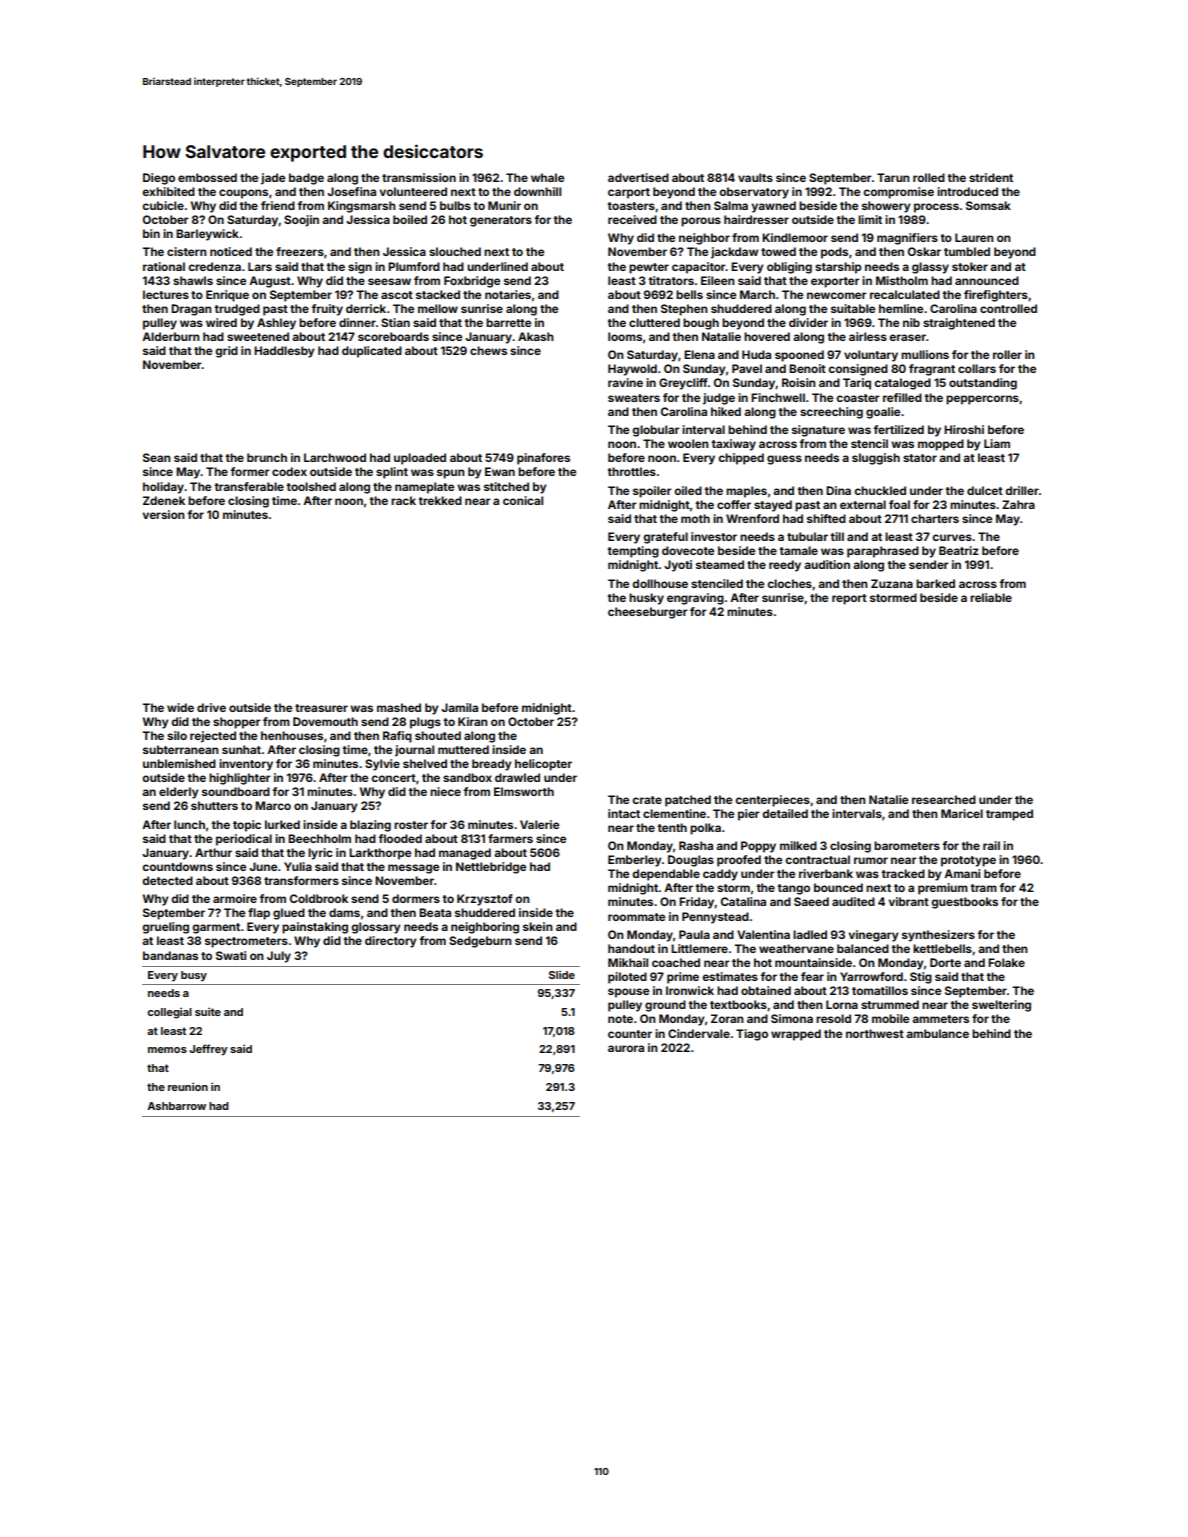 This screenshot has height=1537, width=1188. I want to click on shifted, so click(826, 518).
